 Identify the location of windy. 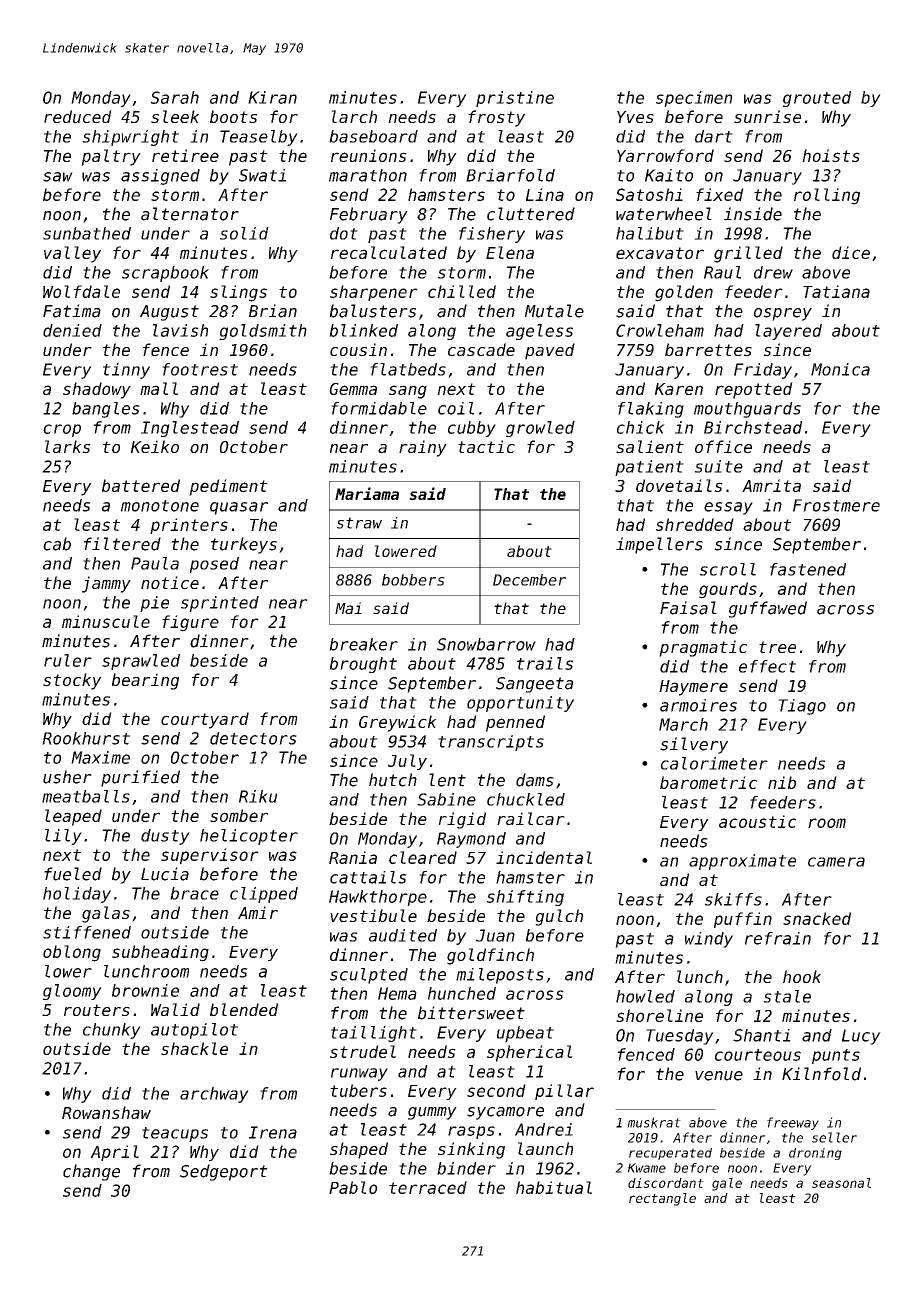
(709, 940).
